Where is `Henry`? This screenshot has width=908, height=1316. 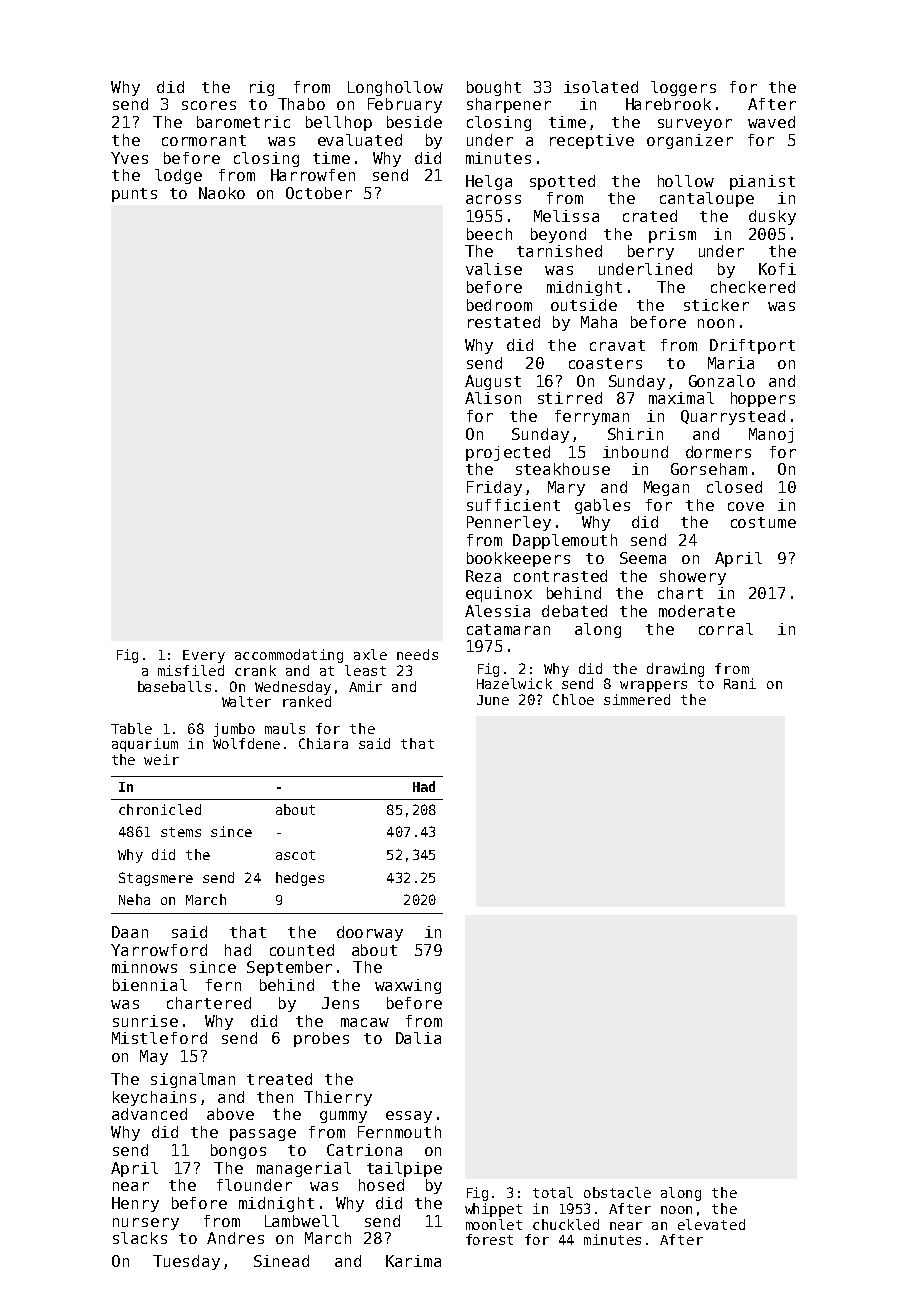 Henry is located at coordinates (135, 1204).
